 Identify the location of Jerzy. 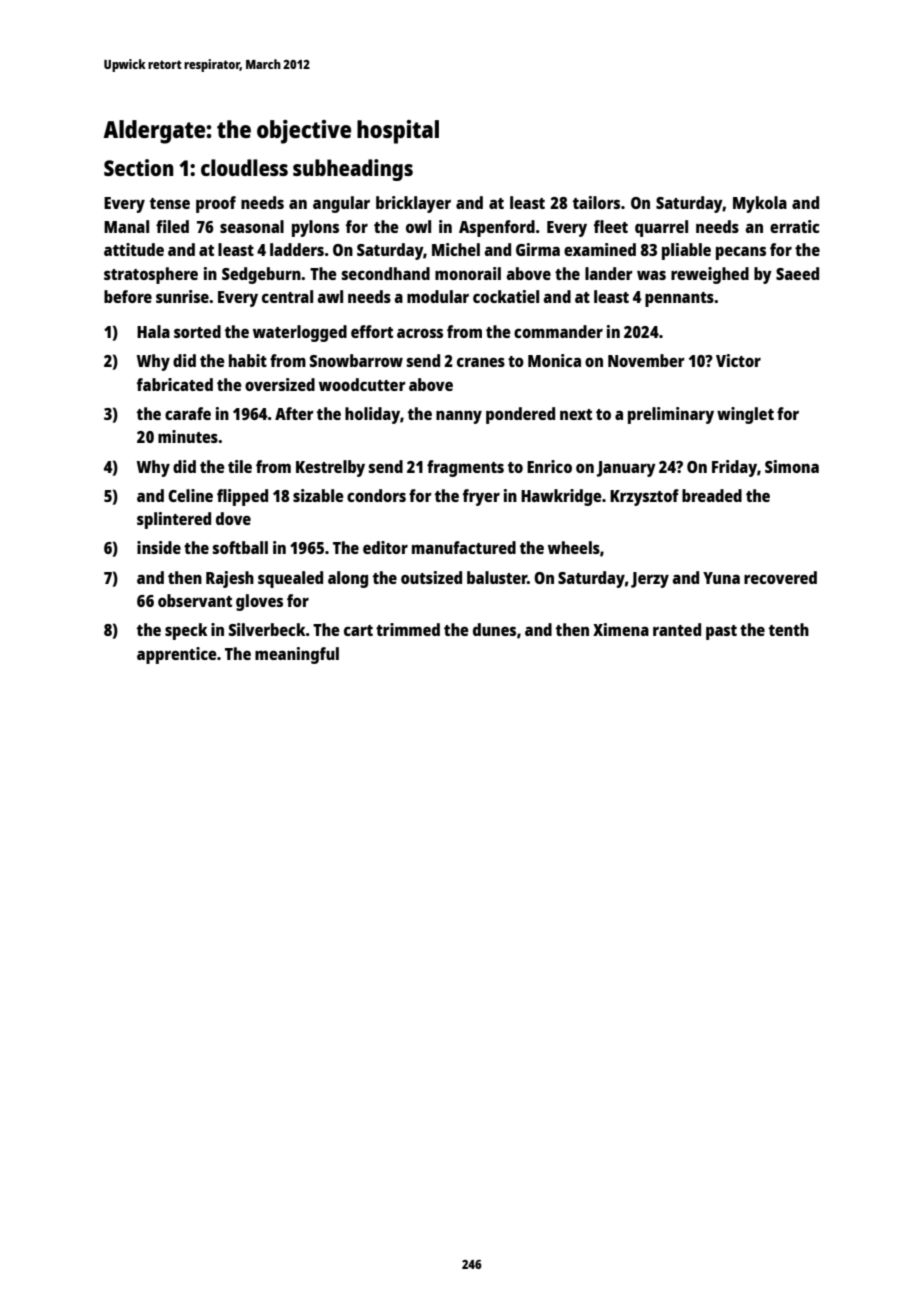
(650, 580).
